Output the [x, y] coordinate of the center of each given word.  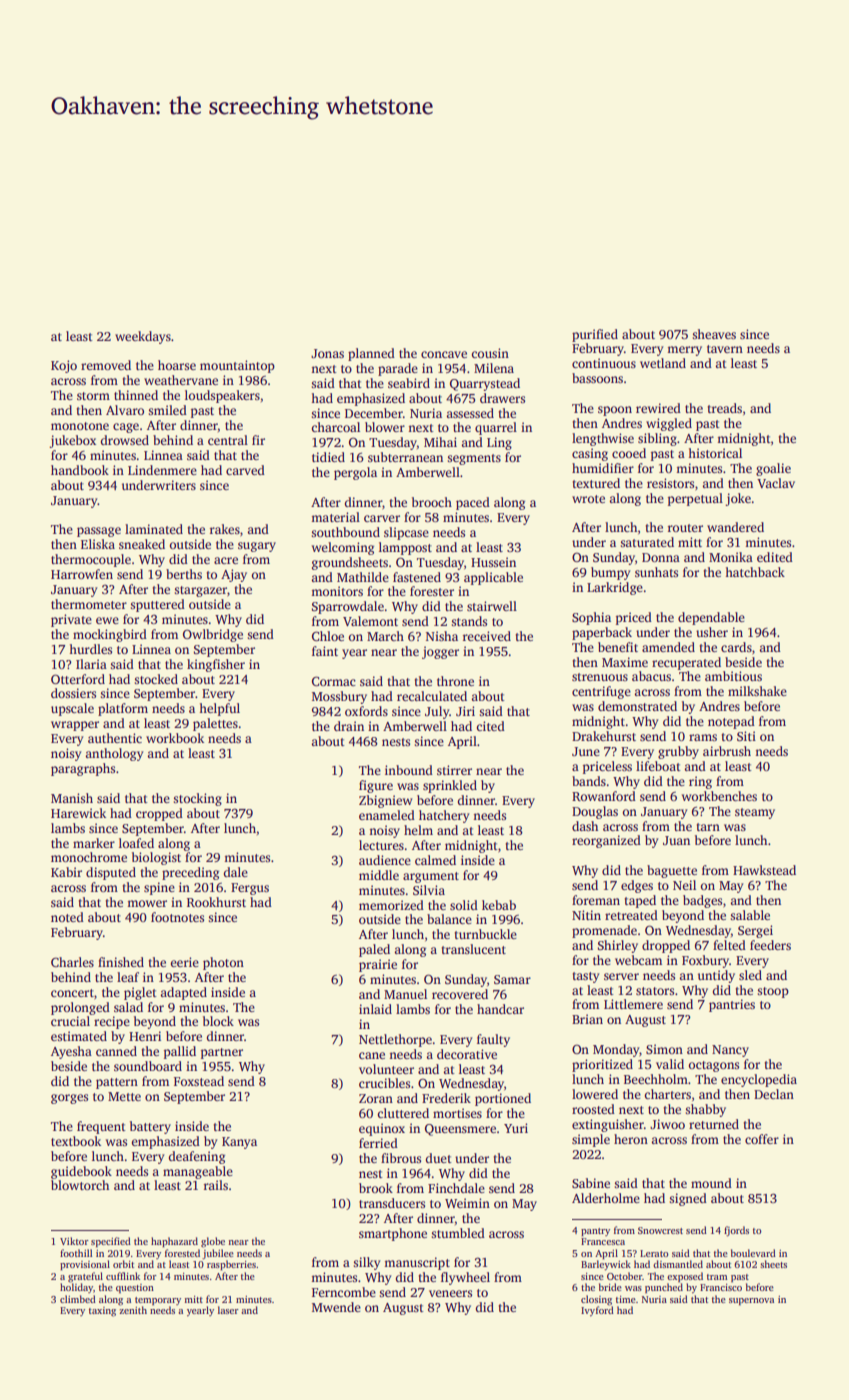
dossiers [73, 693]
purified [595, 335]
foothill [76, 1253]
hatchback [755, 572]
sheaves [714, 334]
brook [376, 1188]
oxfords [366, 711]
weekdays [143, 337]
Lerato [654, 1253]
